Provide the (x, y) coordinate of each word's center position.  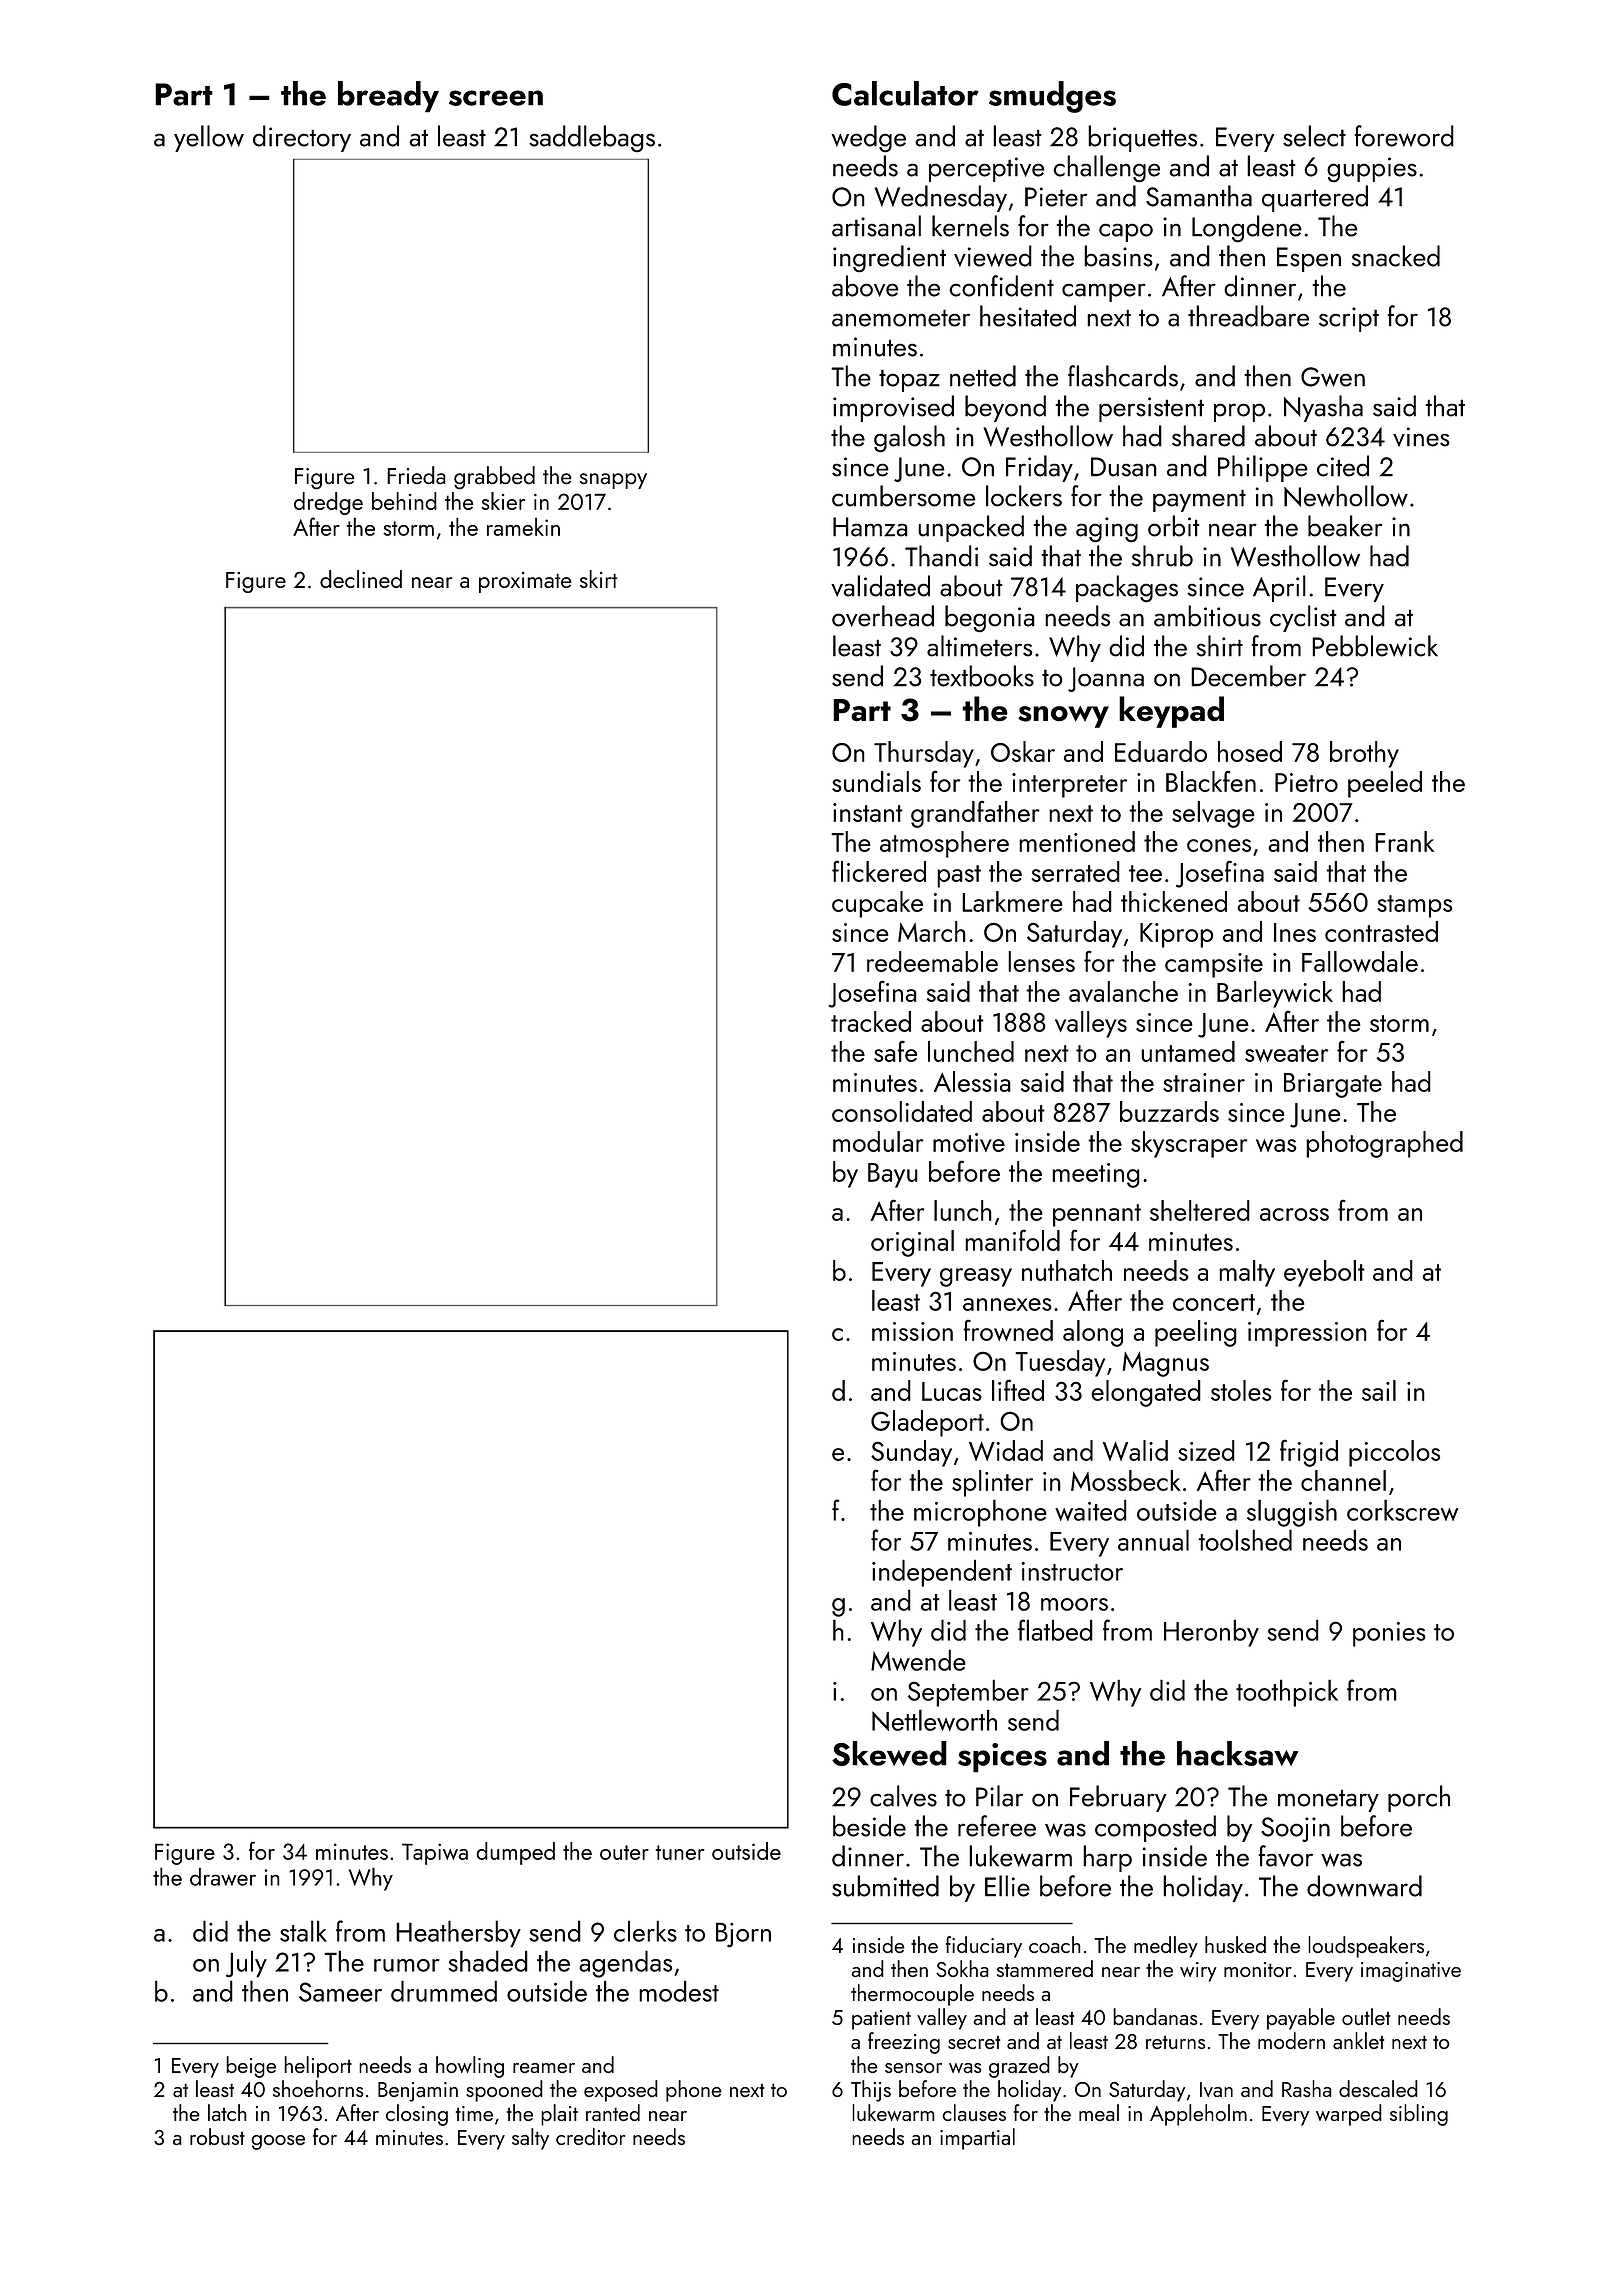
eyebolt (1324, 1273)
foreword (1404, 136)
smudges (1052, 97)
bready (388, 97)
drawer (223, 1876)
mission (912, 1331)
